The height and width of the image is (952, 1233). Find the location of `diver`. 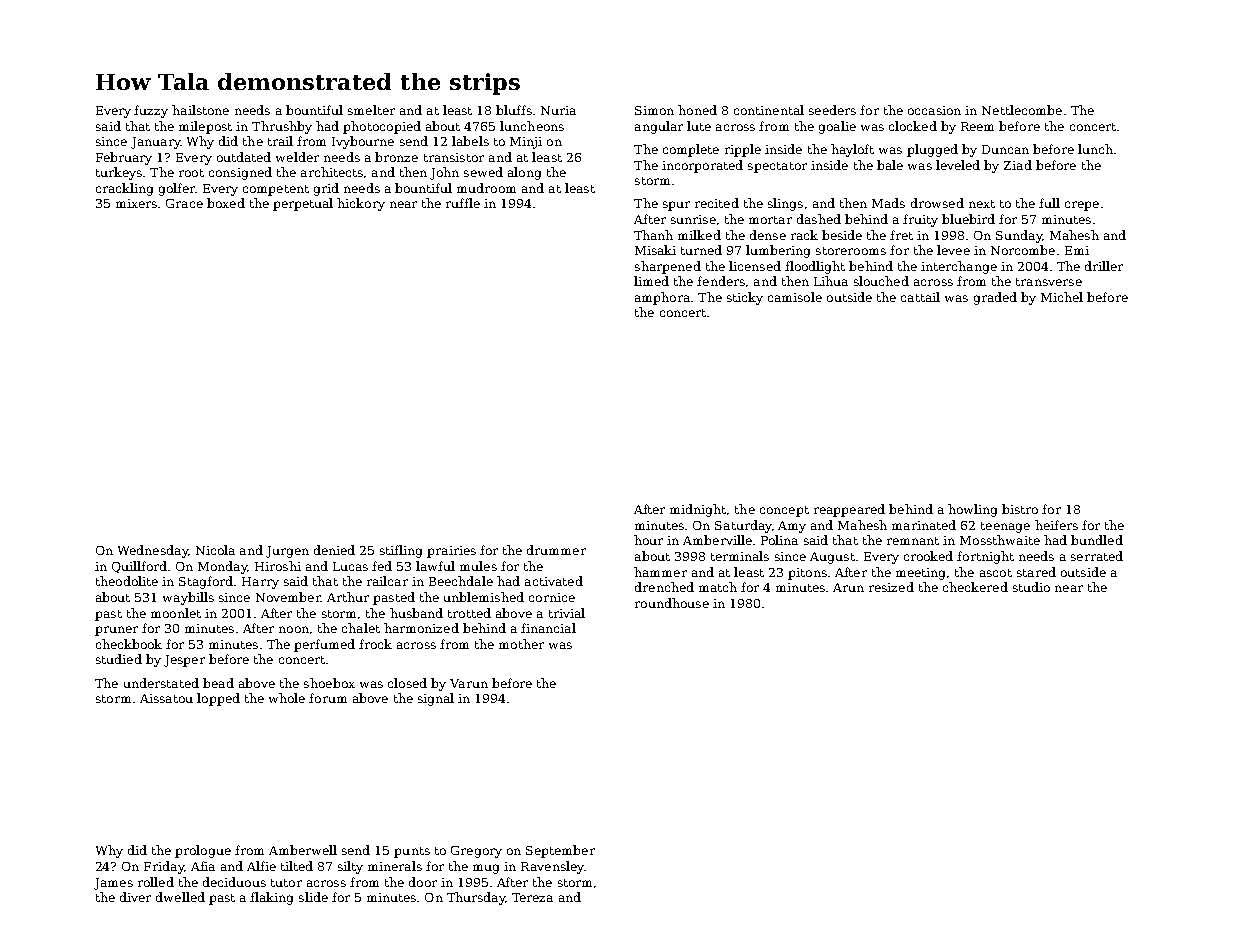

diver is located at coordinates (135, 897).
